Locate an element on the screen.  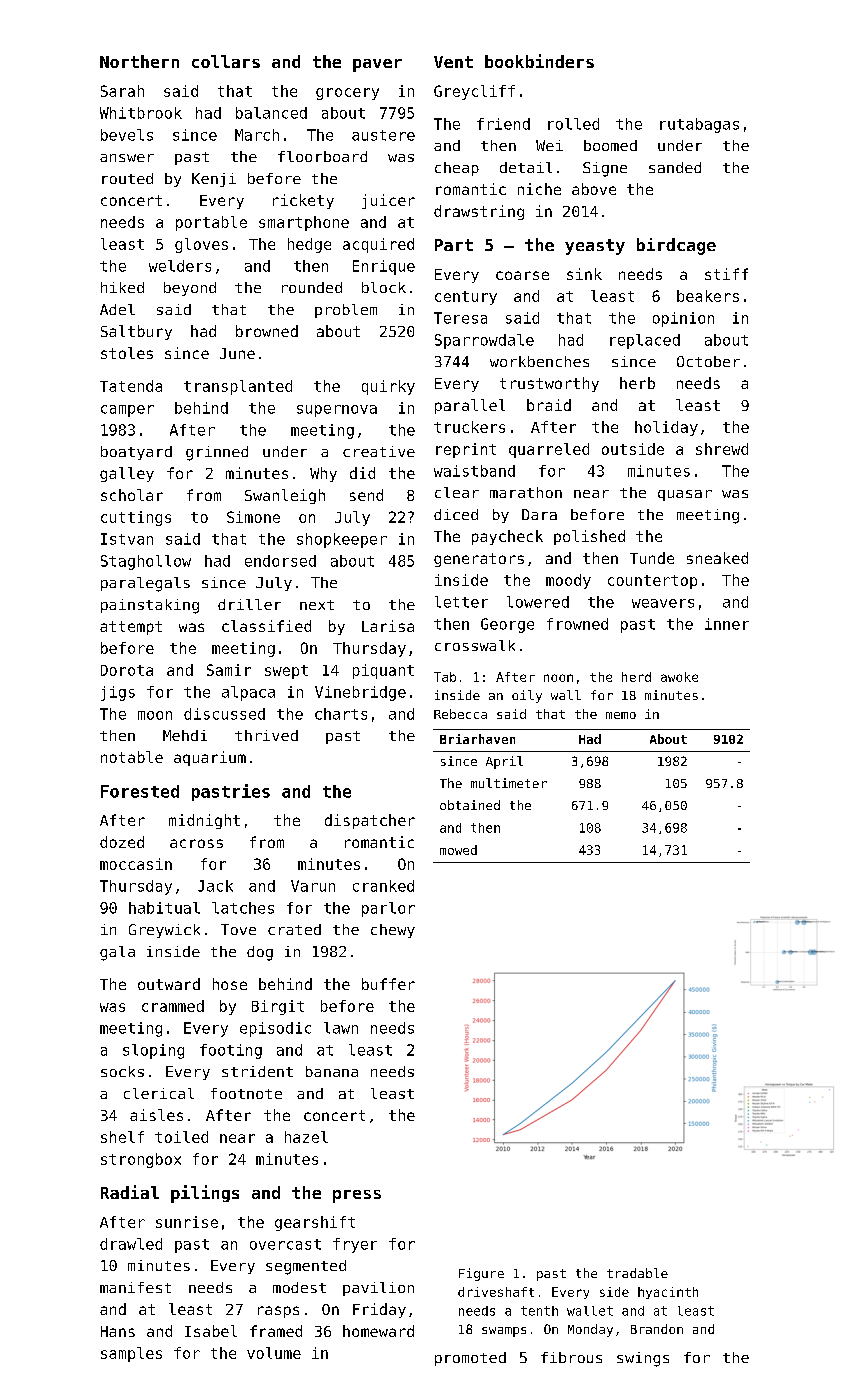
memo is located at coordinates (621, 715).
